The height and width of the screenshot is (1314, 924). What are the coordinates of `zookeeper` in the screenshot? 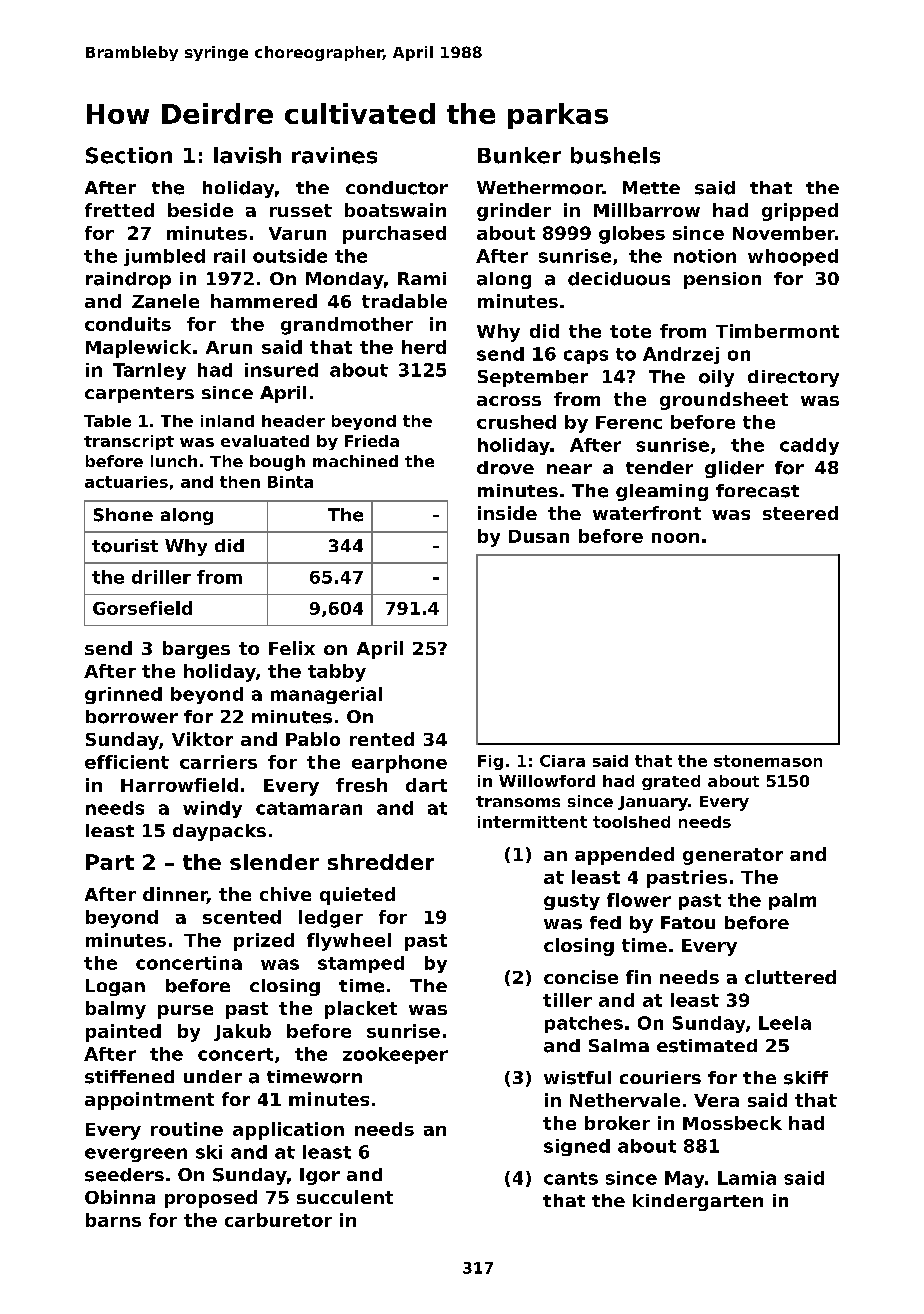 It's located at (395, 1055).
